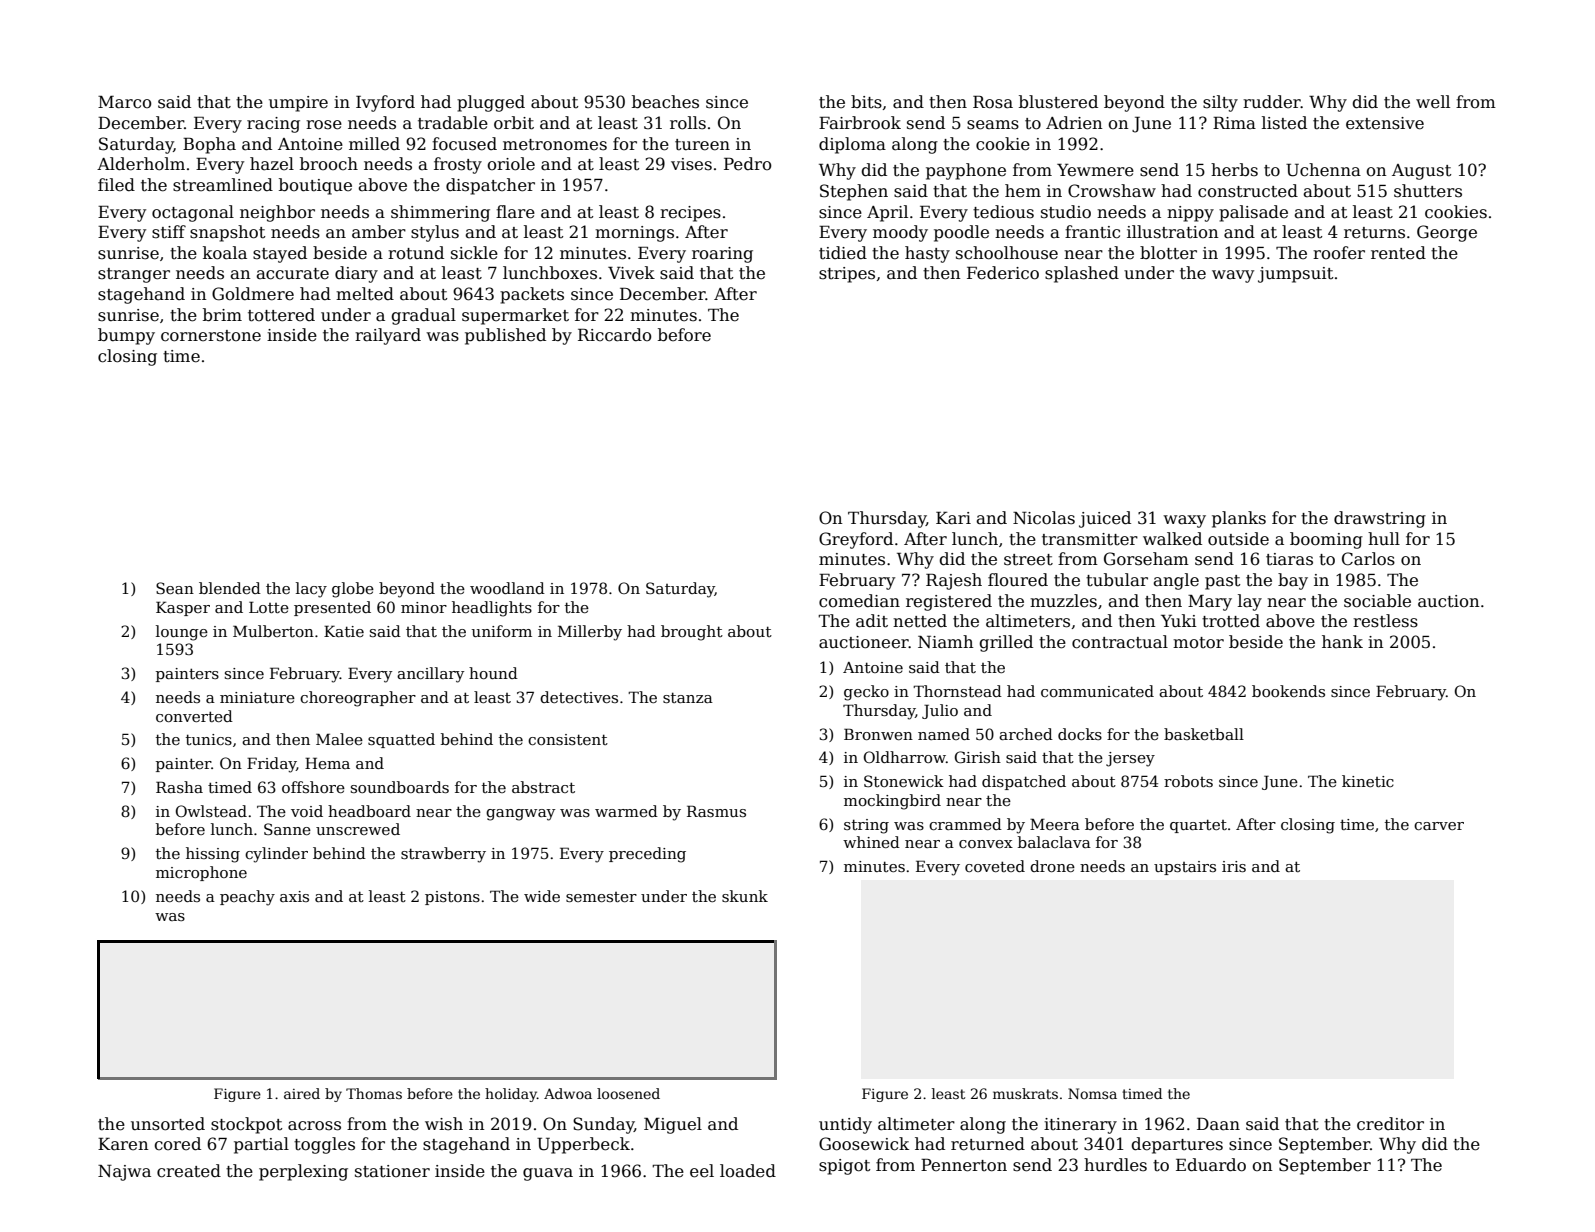 This page has width=1595, height=1232. I want to click on April, so click(887, 213).
